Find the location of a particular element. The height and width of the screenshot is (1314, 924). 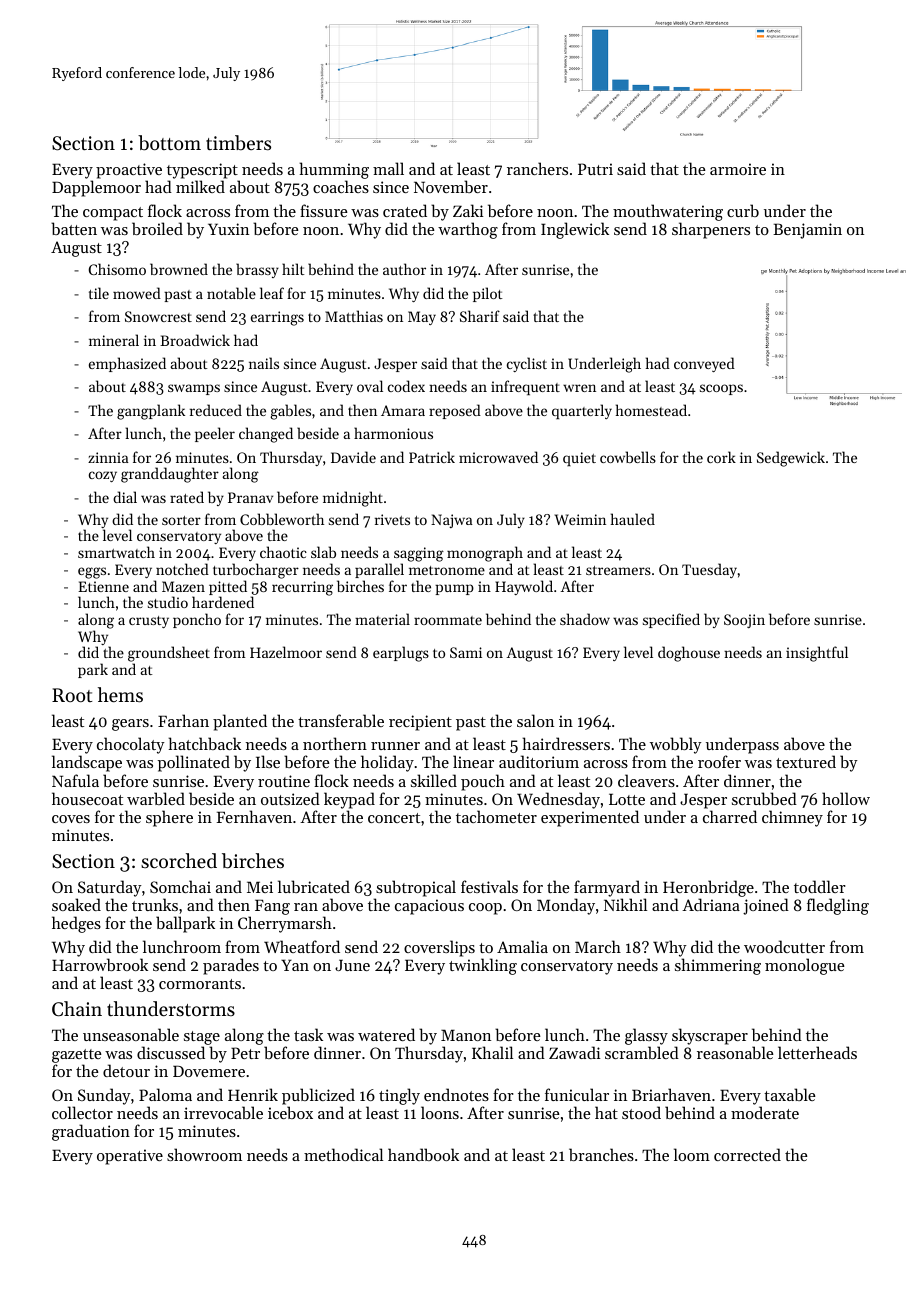

pilot is located at coordinates (487, 294).
